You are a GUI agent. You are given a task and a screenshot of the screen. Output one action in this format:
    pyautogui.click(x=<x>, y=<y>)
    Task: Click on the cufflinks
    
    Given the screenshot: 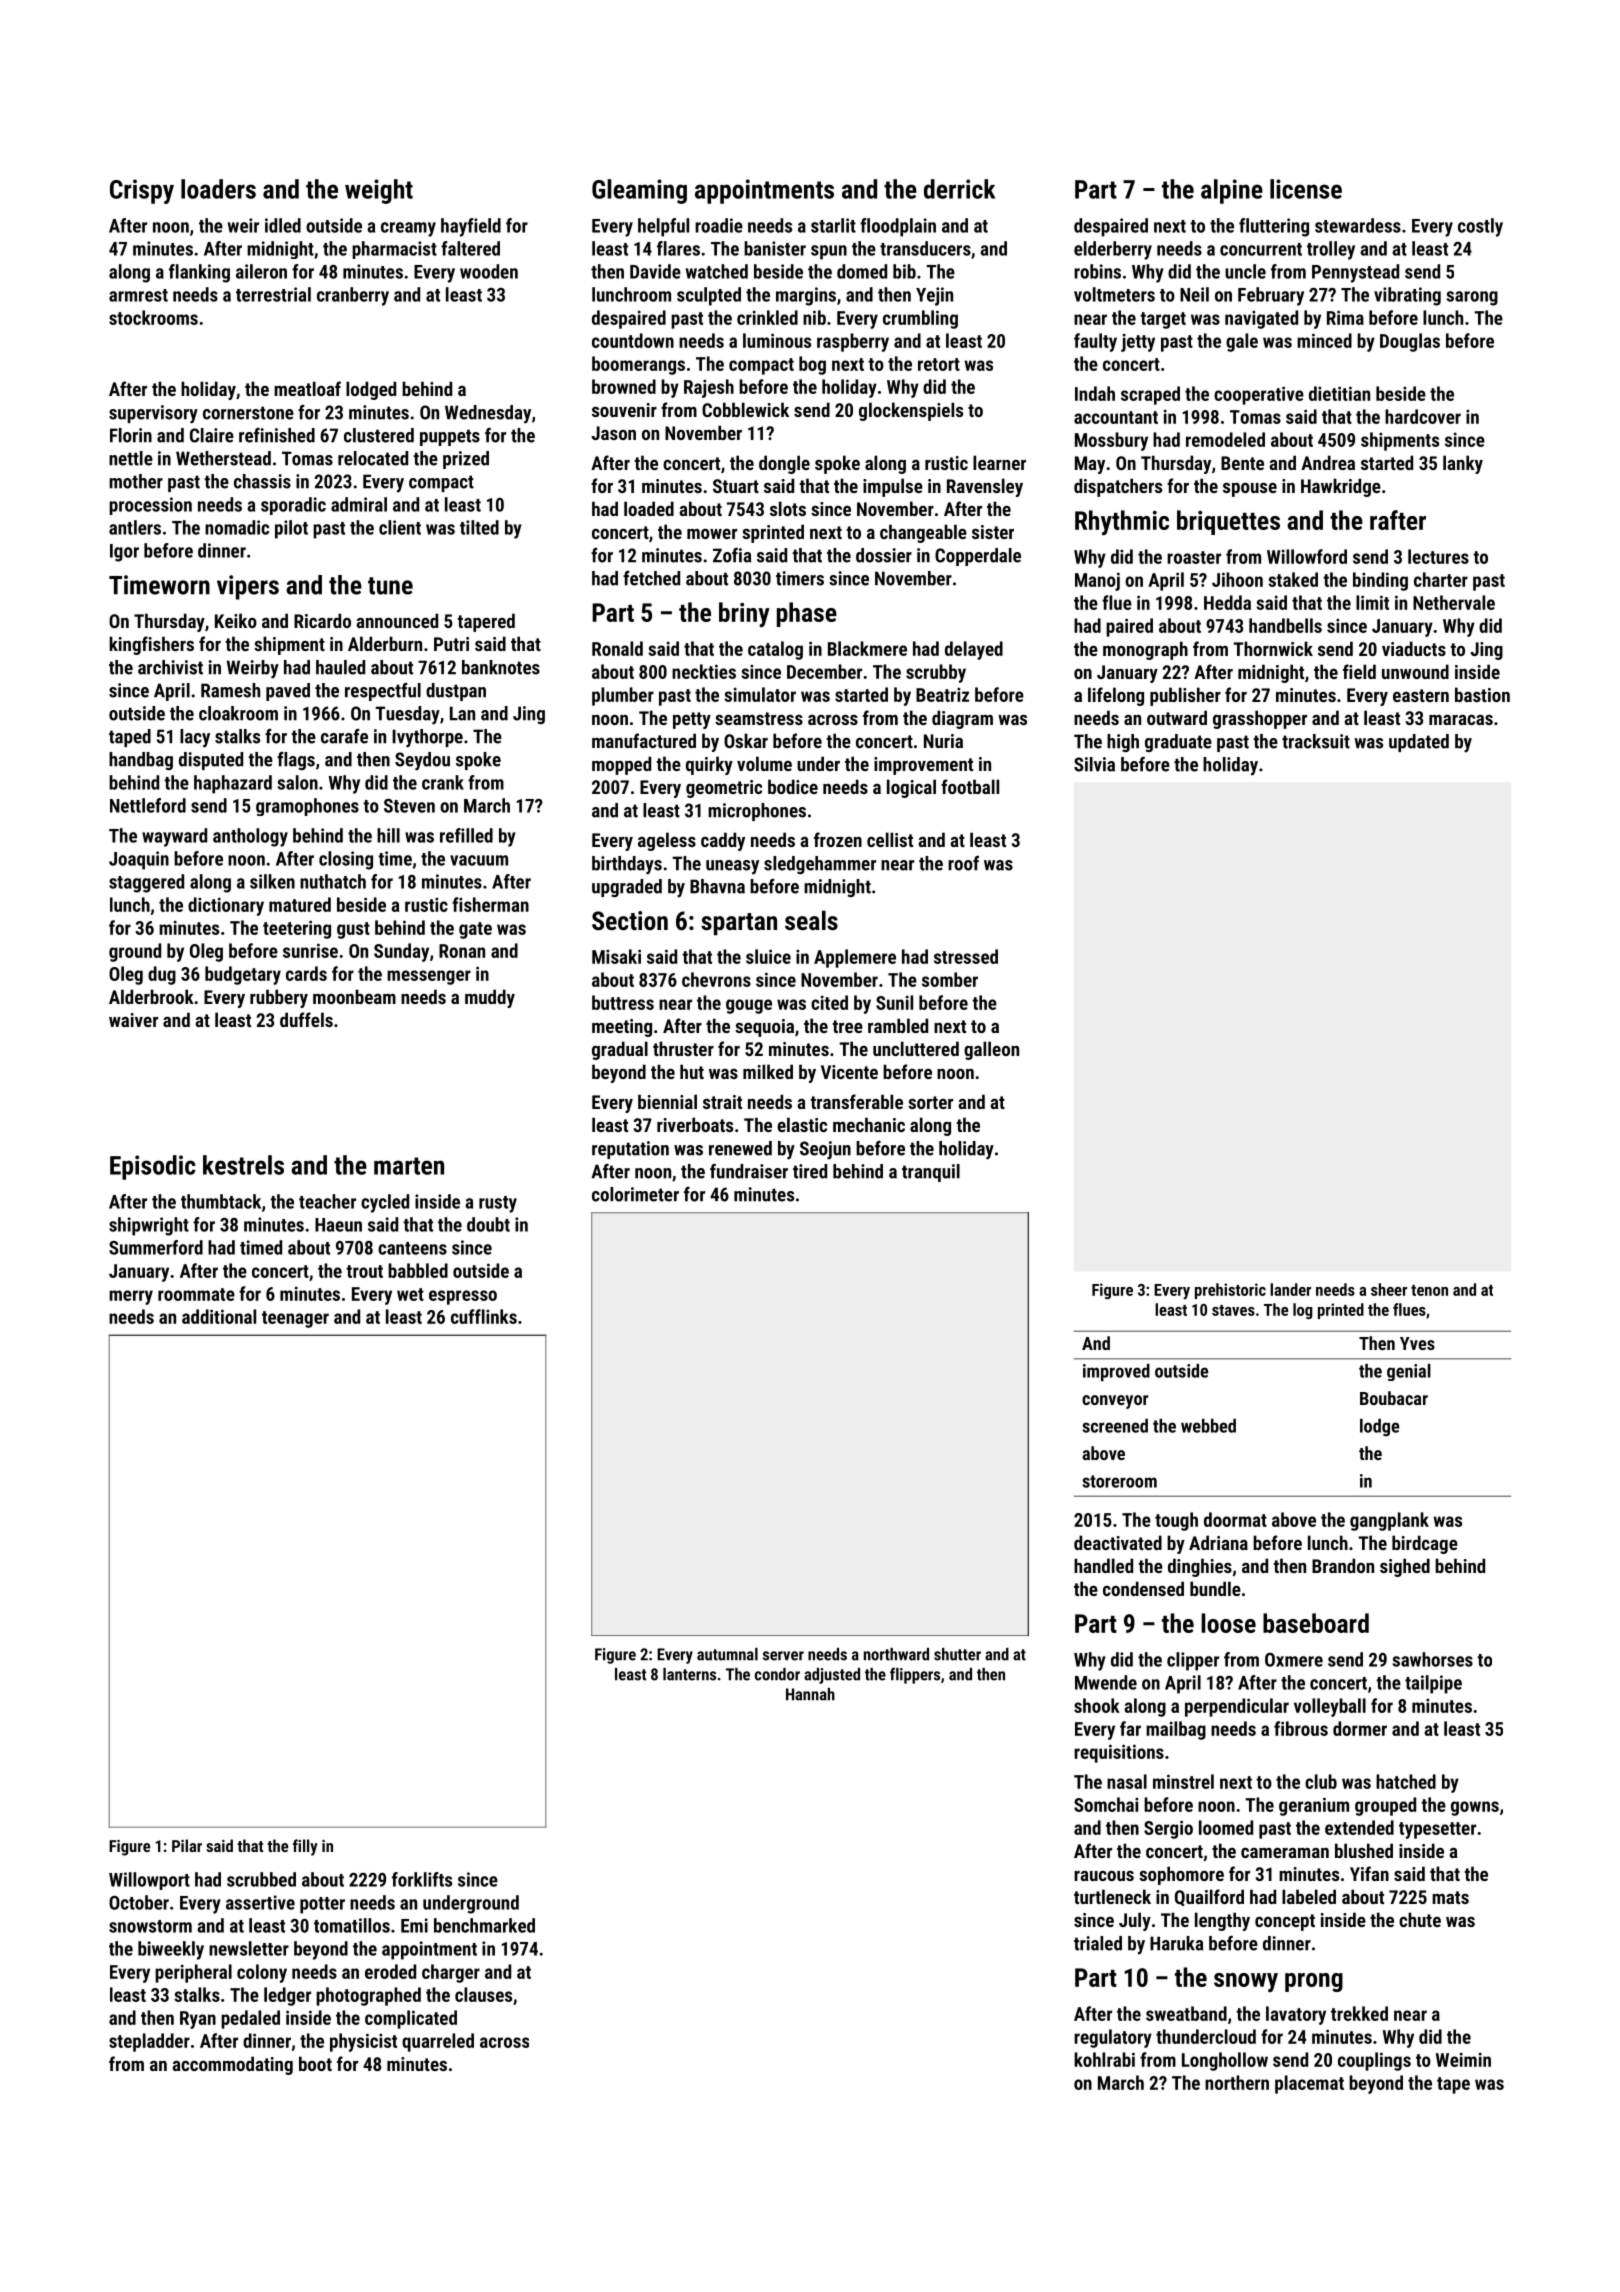 What is the action you would take?
    pyautogui.click(x=484, y=1316)
